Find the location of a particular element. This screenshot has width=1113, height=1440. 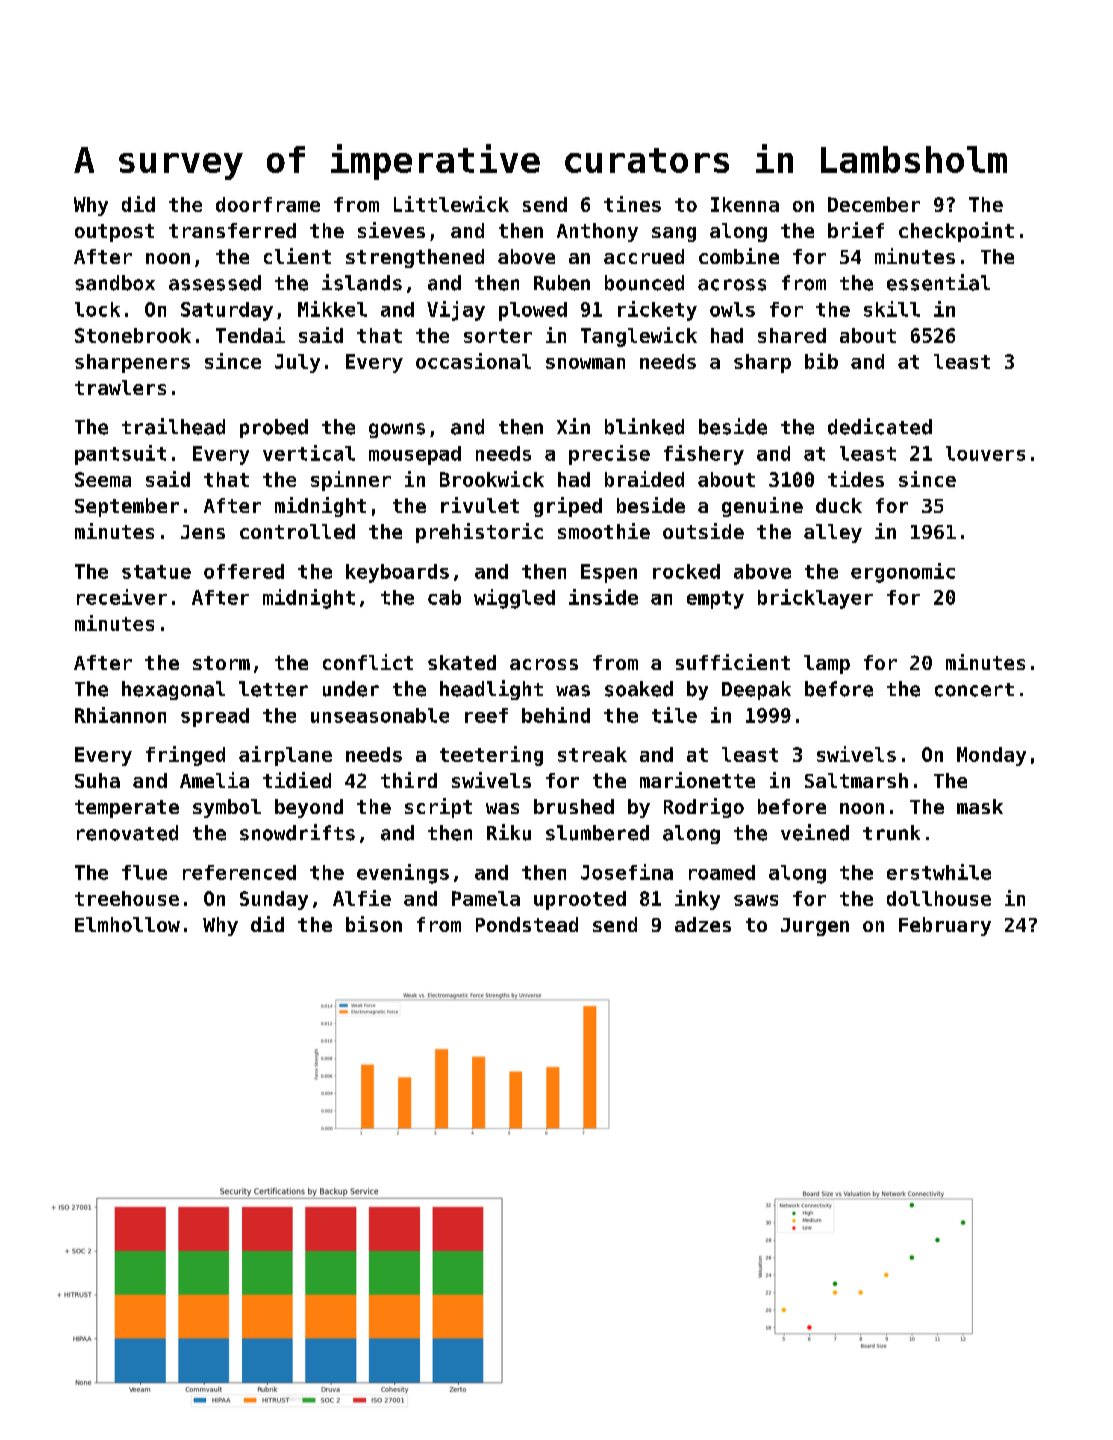

unseasonable is located at coordinates (380, 715).
